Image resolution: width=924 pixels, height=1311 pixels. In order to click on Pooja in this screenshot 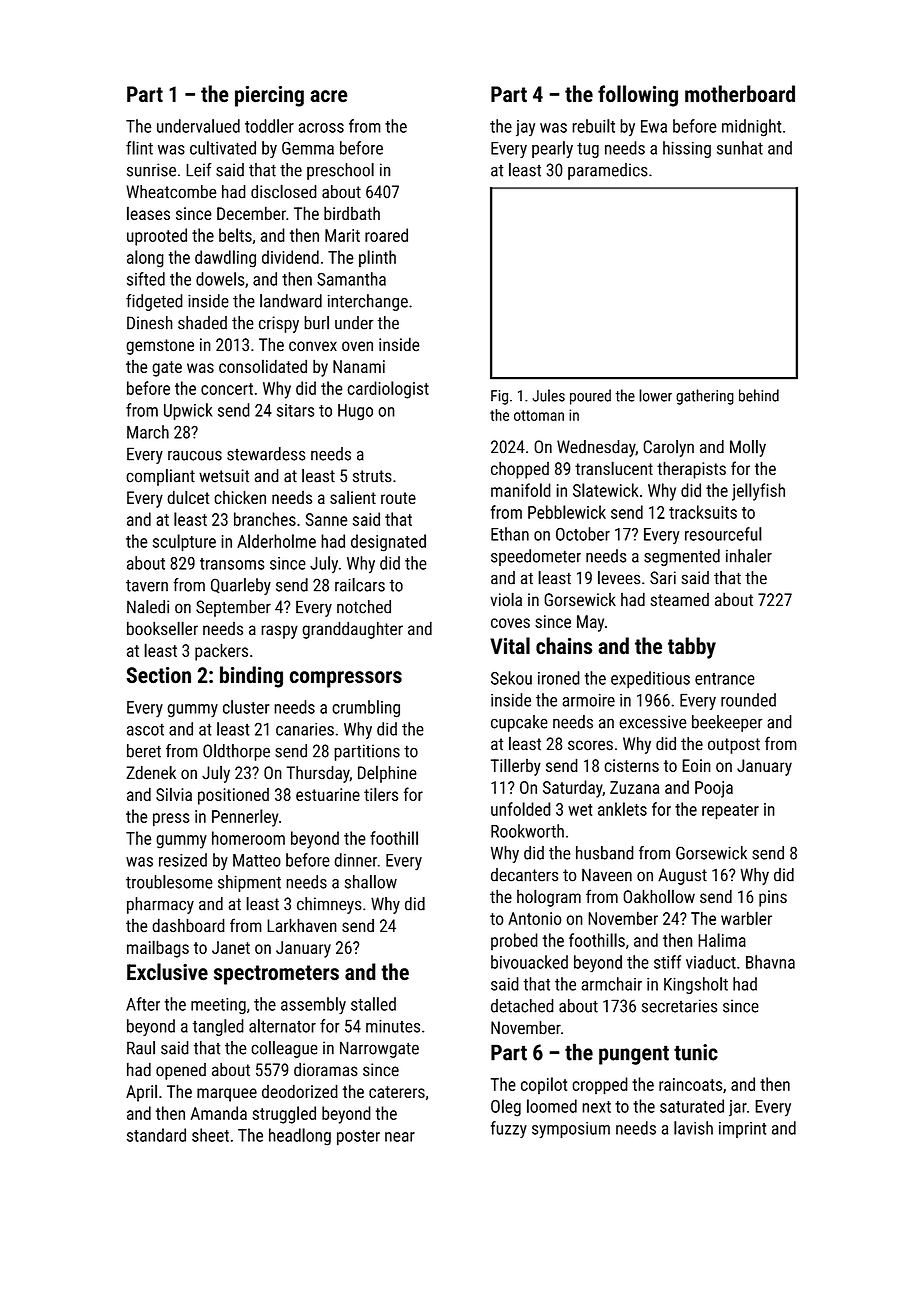, I will do `click(714, 789)`.
